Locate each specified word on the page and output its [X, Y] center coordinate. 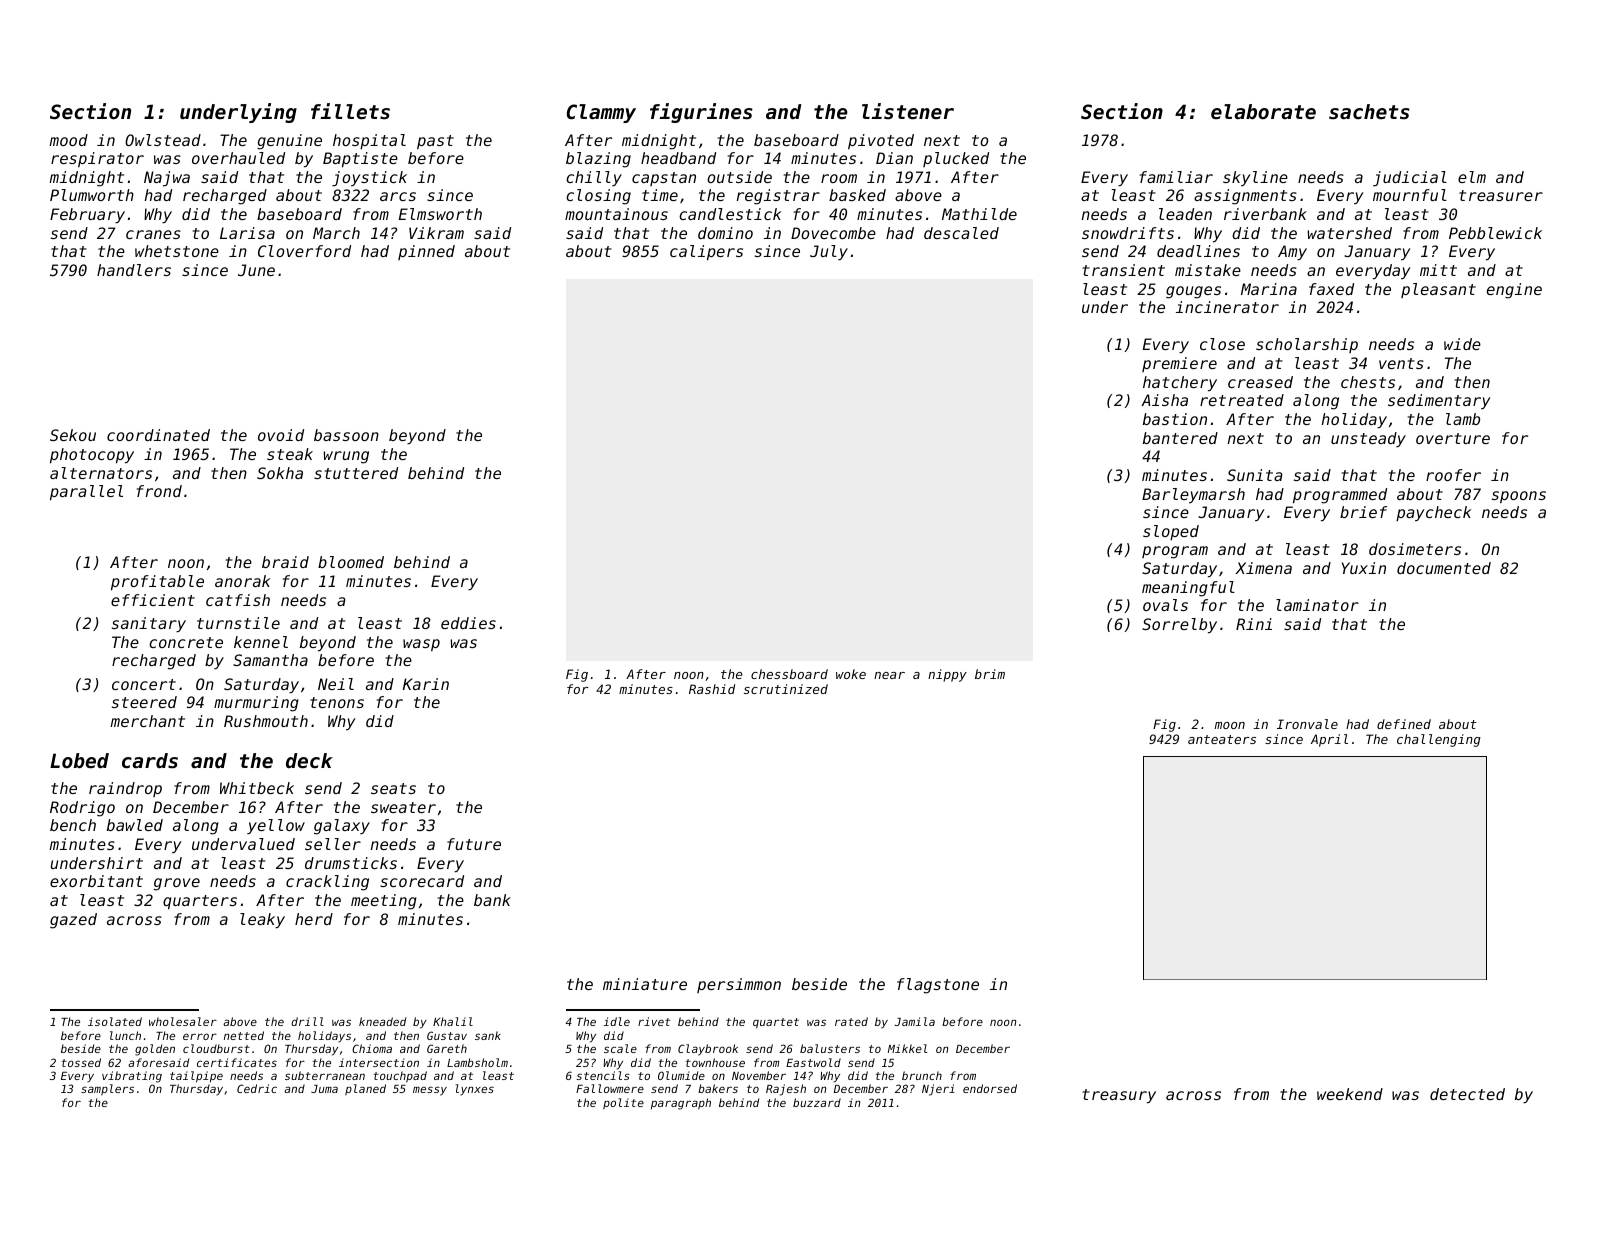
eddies [468, 623]
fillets [350, 111]
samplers [107, 1090]
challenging [1439, 740]
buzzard [817, 1102]
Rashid [712, 689]
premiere [1179, 364]
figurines [701, 113]
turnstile [238, 623]
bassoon [346, 435]
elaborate [1263, 112]
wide [1462, 344]
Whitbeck [257, 788]
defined [1404, 724]
